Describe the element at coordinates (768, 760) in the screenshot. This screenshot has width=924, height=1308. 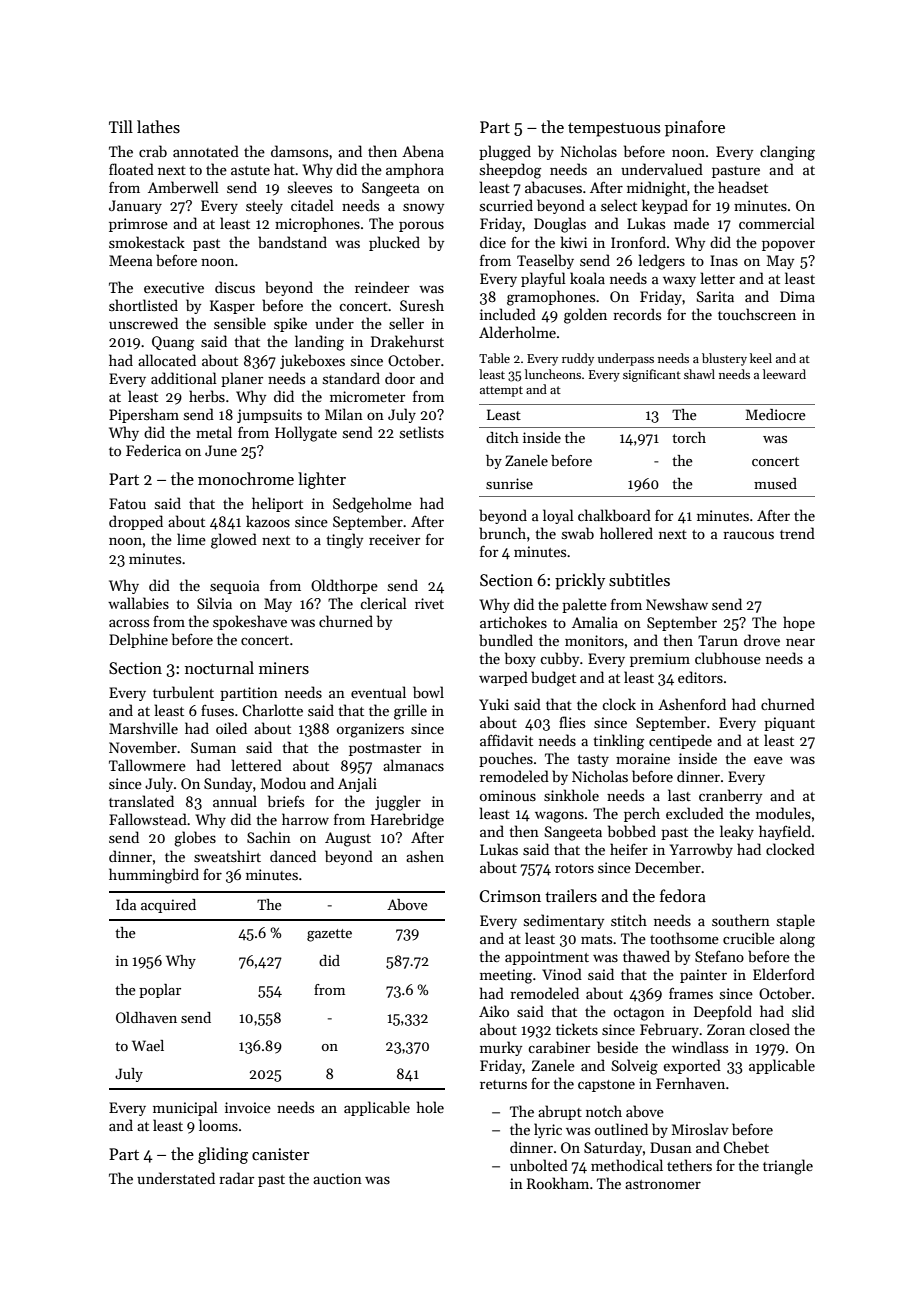
I see `eave` at that location.
